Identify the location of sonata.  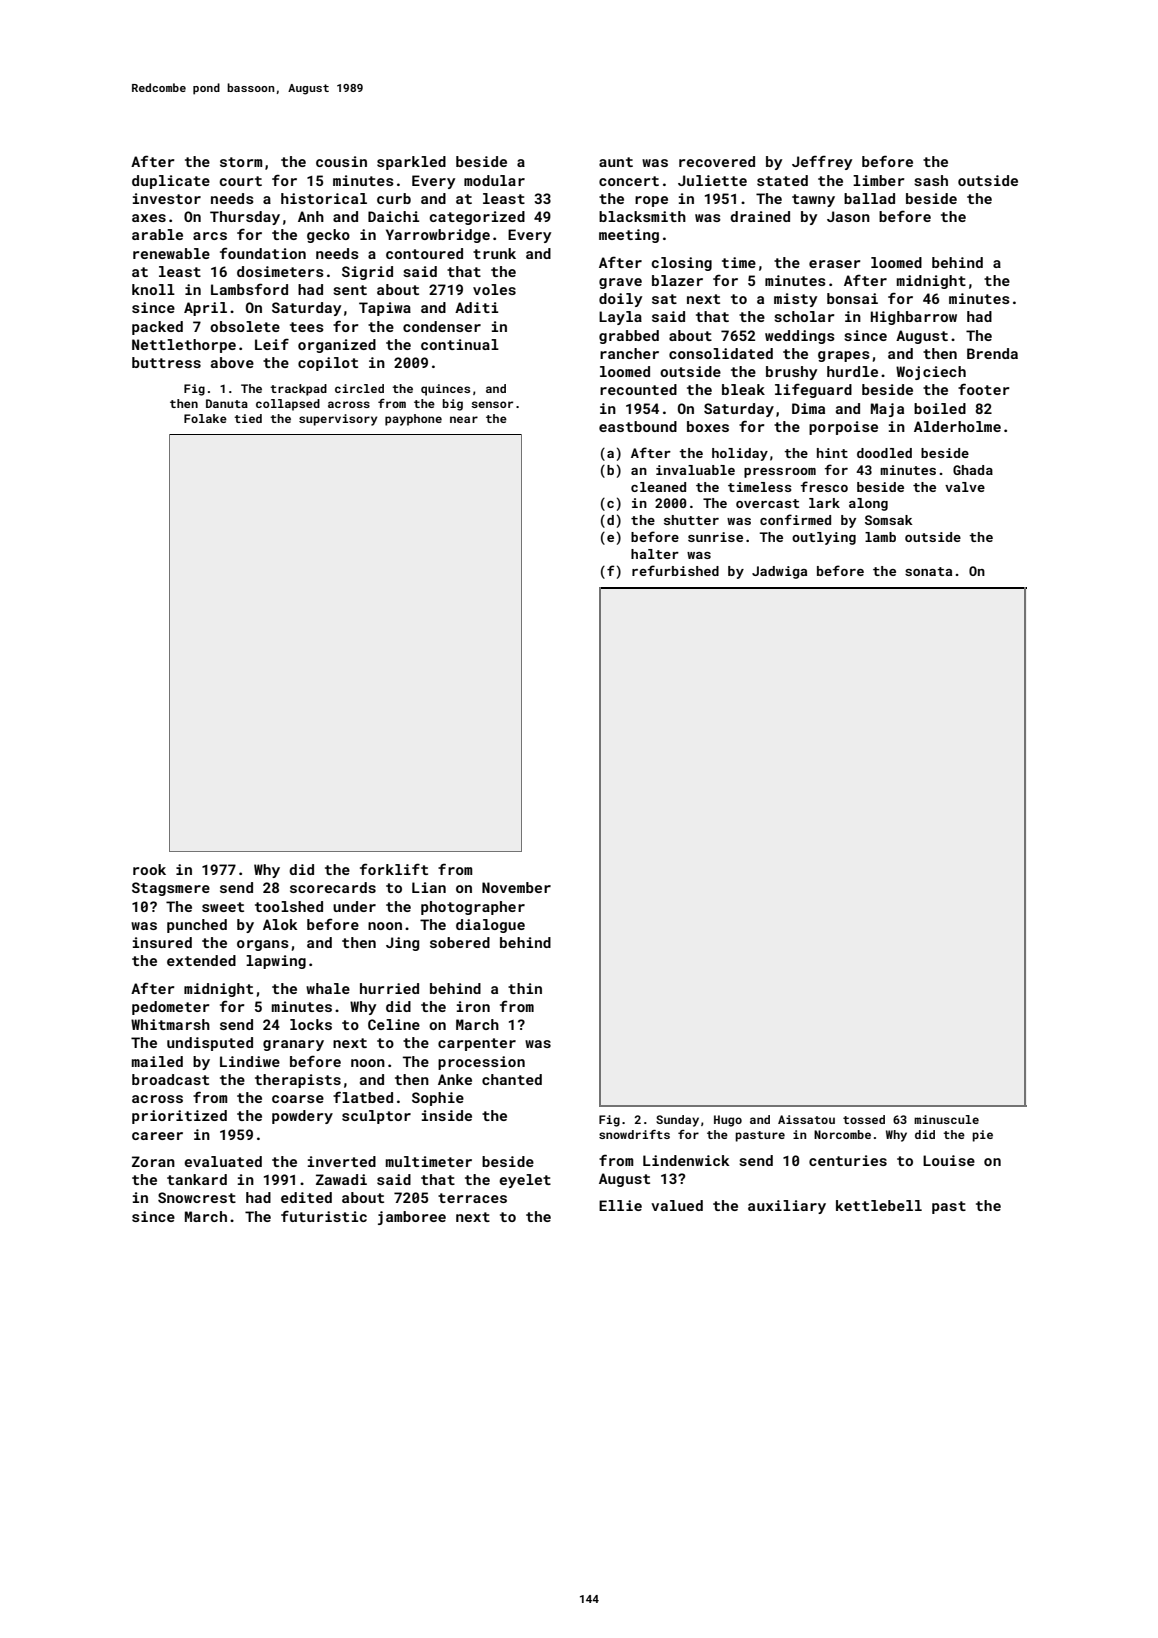
(928, 571).
